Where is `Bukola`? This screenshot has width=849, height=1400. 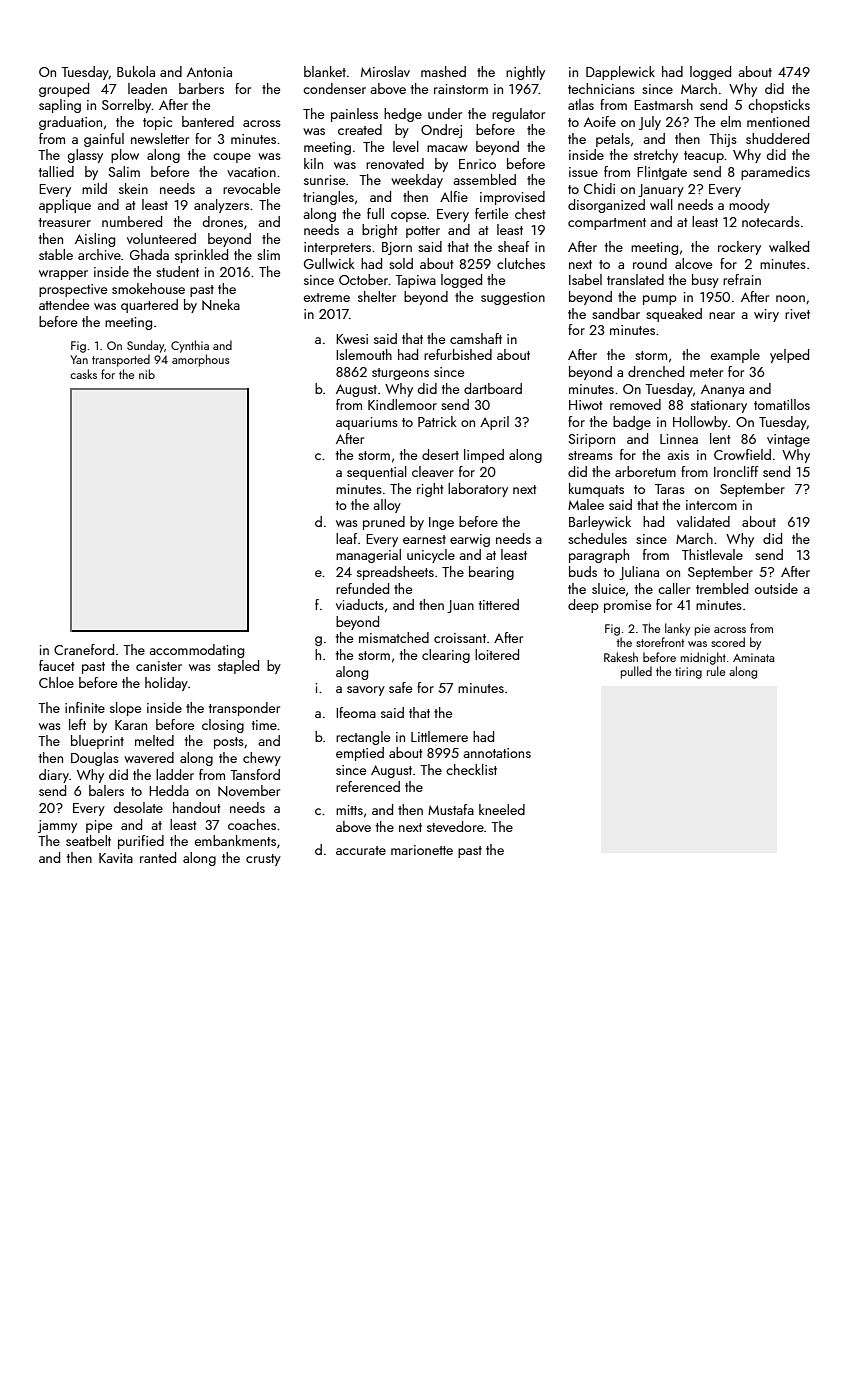 Bukola is located at coordinates (136, 71).
